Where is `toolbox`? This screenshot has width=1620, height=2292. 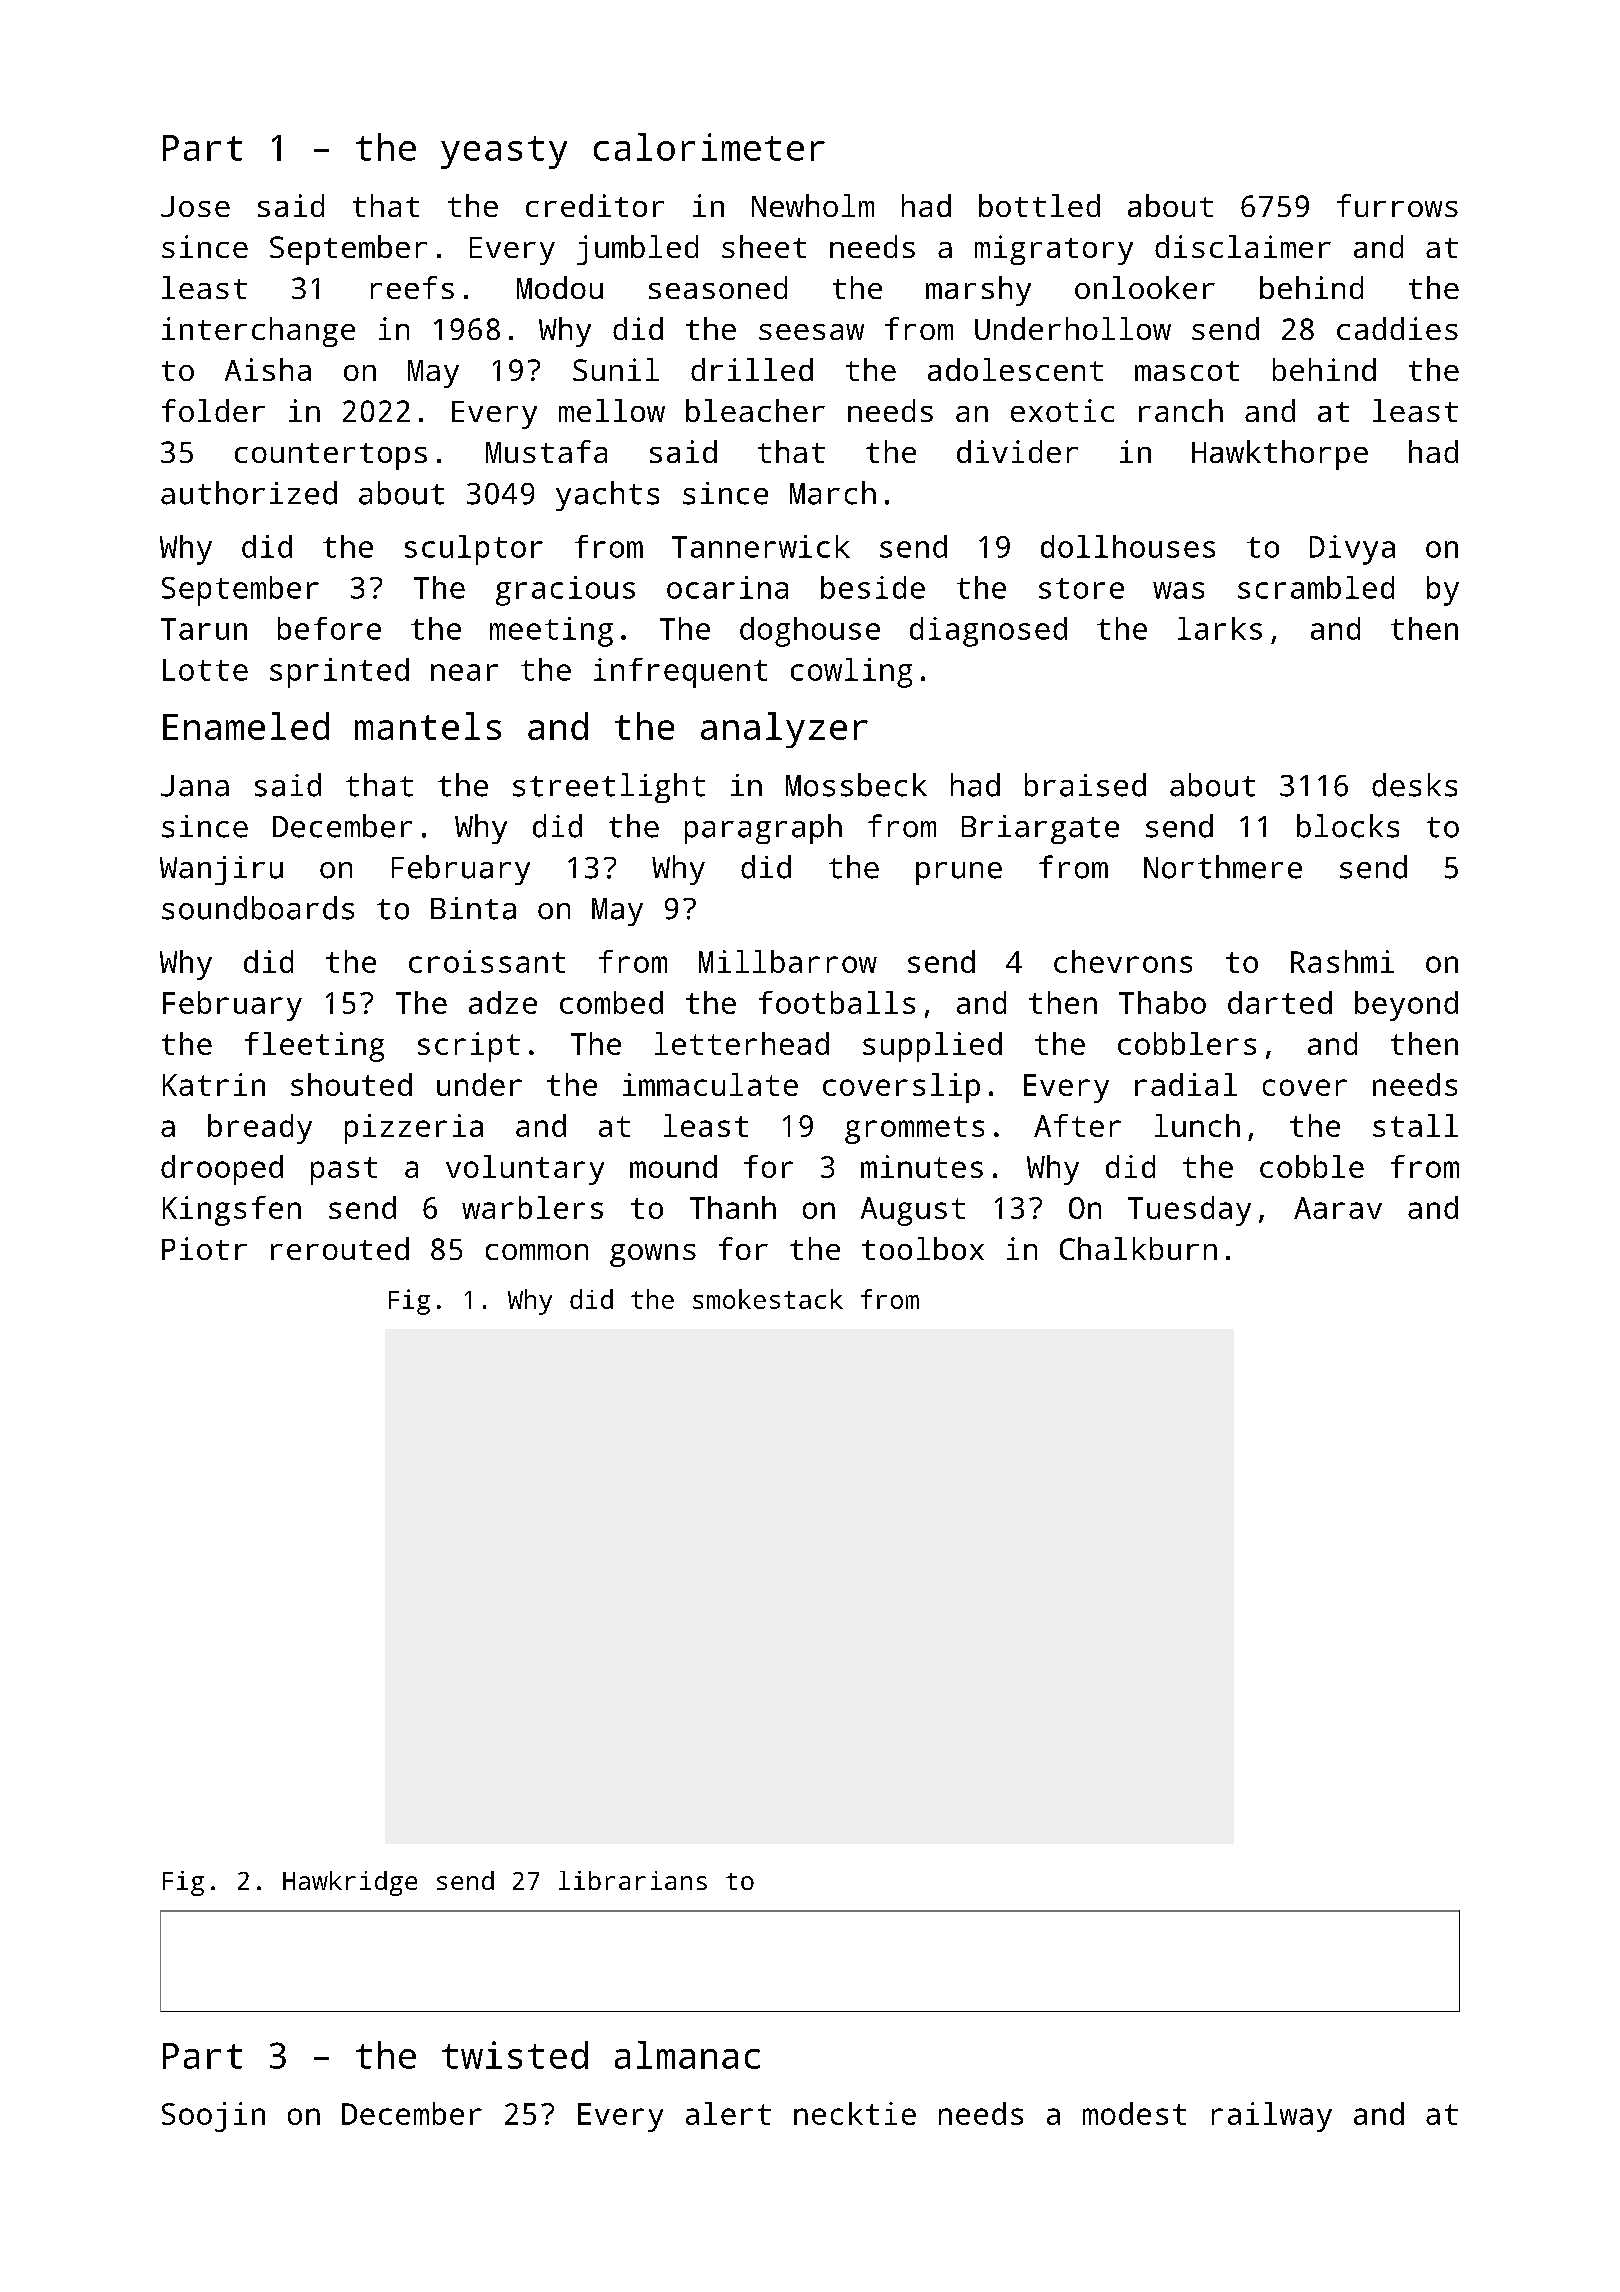
toolbox is located at coordinates (923, 1248).
